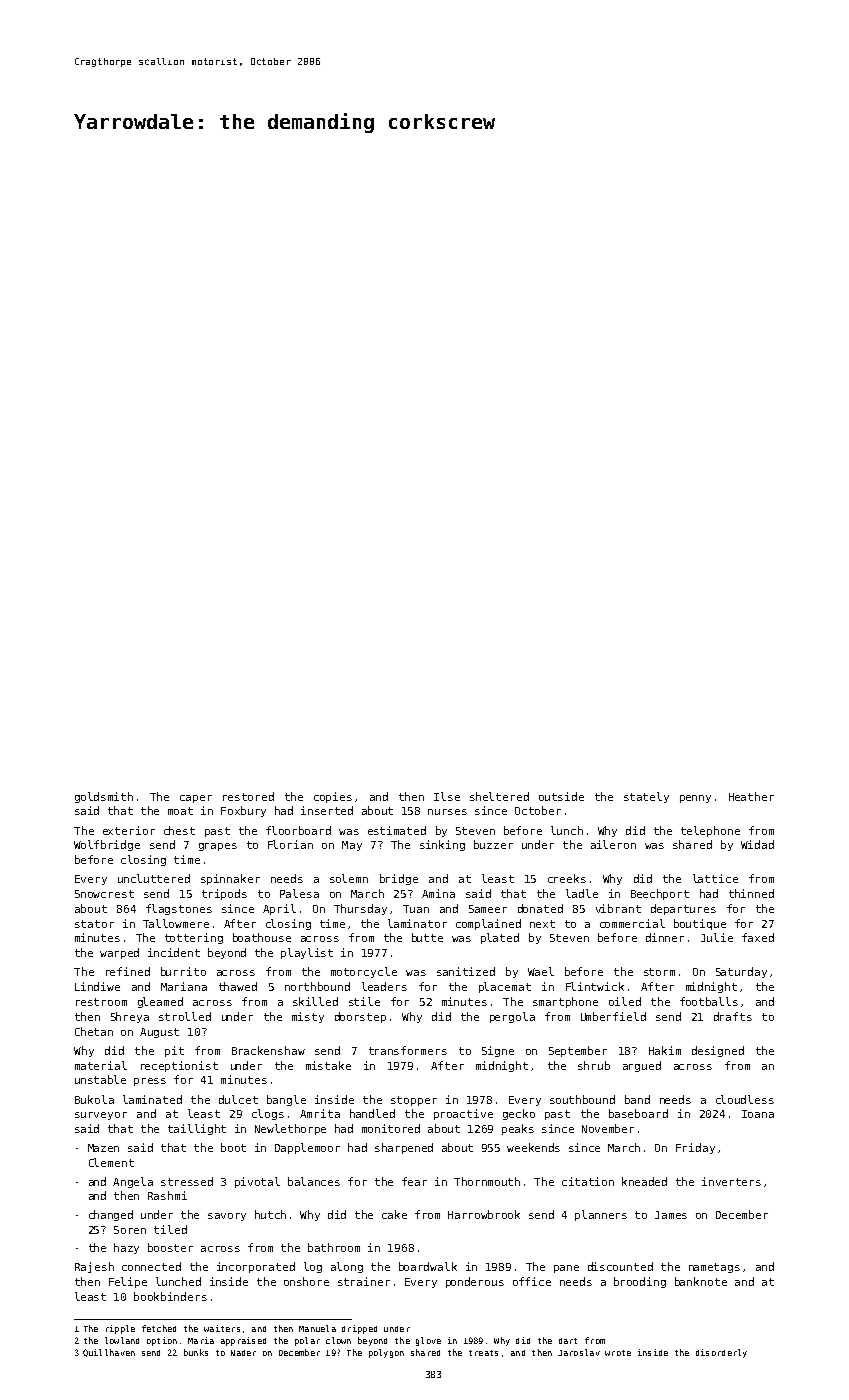 This screenshot has height=1400, width=849. Describe the element at coordinates (646, 797) in the screenshot. I see `stately` at that location.
